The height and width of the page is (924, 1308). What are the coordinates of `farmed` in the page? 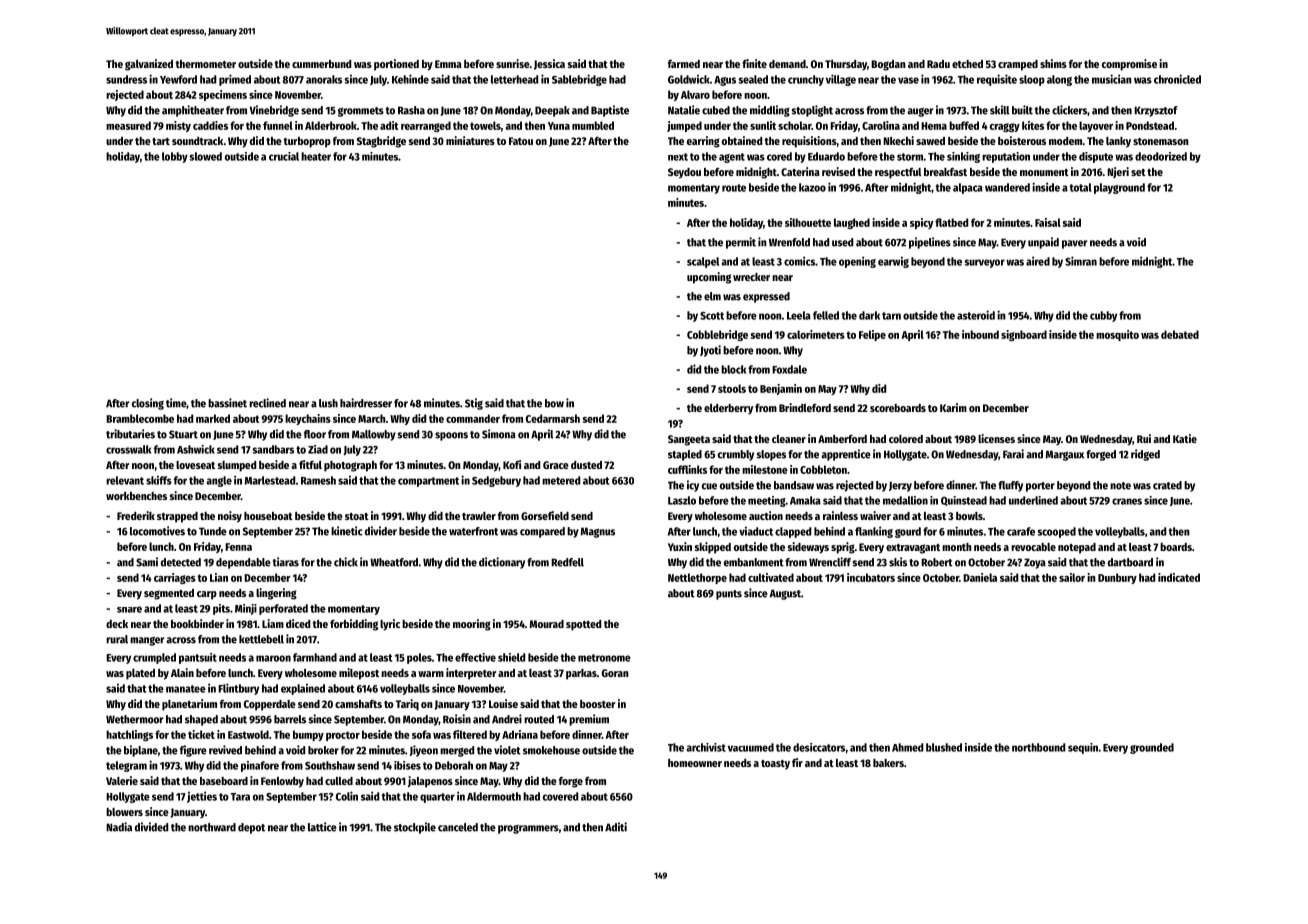 It's located at (684, 64).
